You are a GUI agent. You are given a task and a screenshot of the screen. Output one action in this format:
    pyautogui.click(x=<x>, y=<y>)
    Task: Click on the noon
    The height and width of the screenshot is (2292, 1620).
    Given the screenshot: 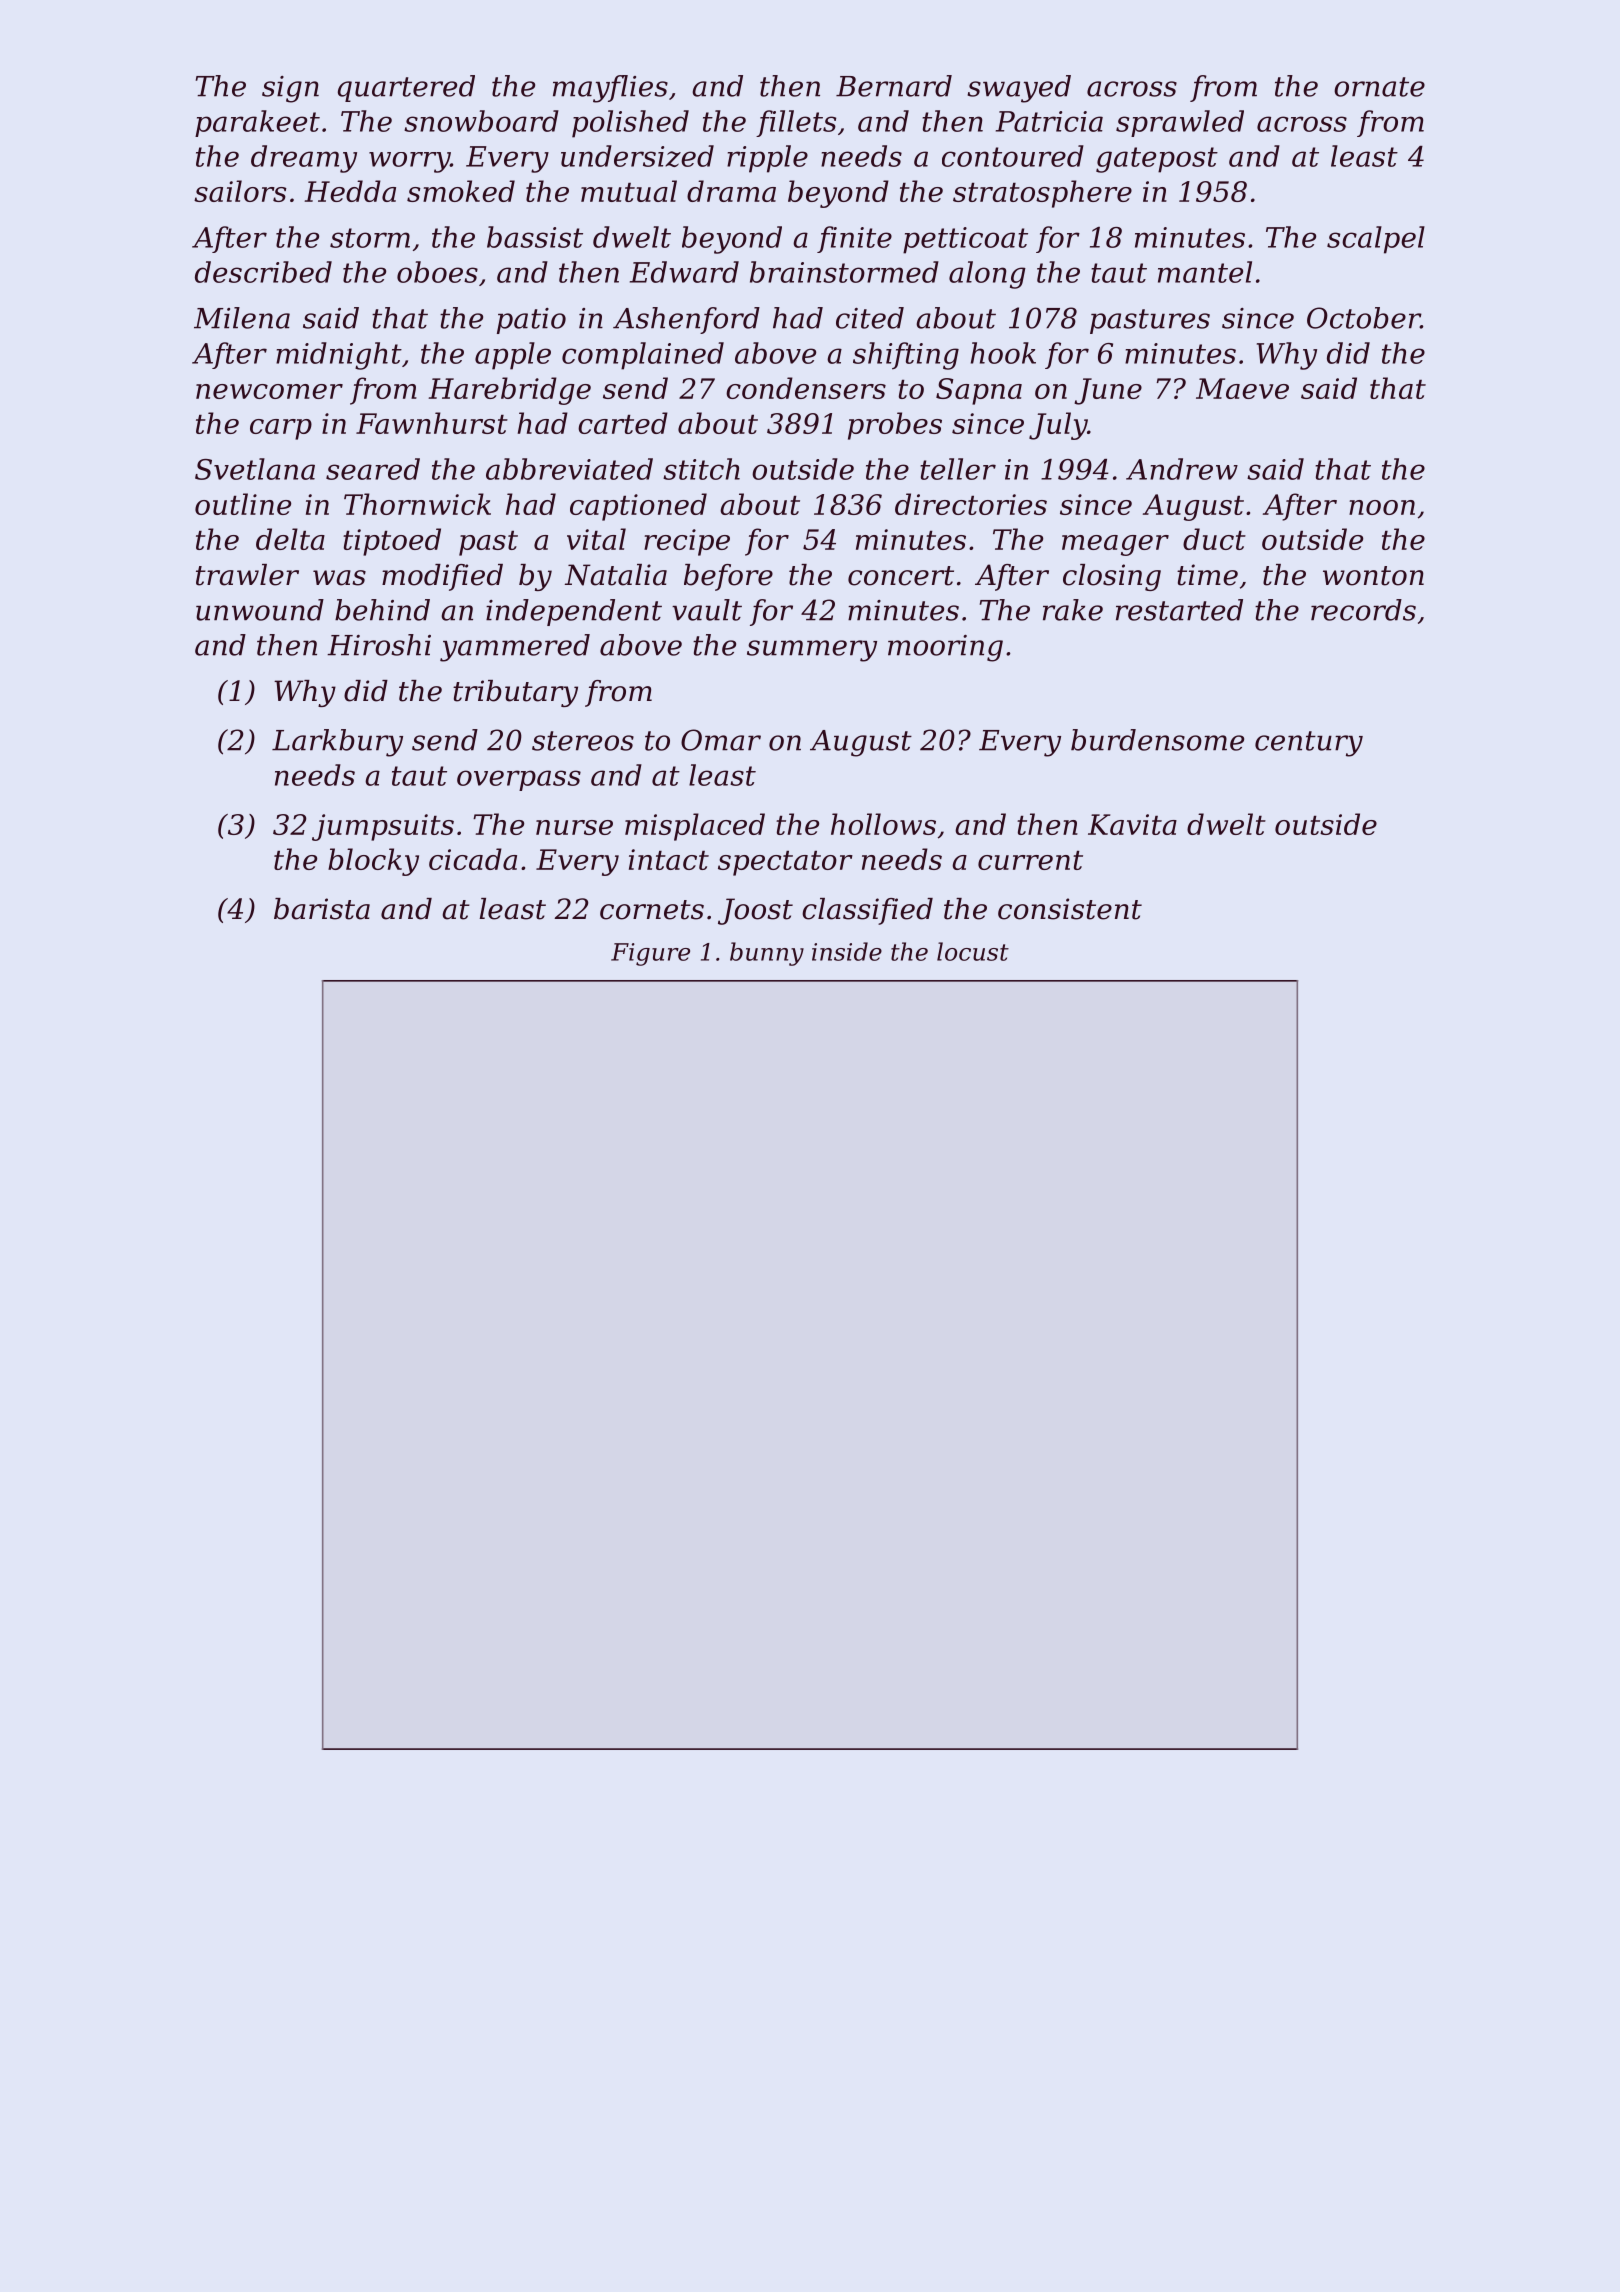 What is the action you would take?
    pyautogui.click(x=1382, y=507)
